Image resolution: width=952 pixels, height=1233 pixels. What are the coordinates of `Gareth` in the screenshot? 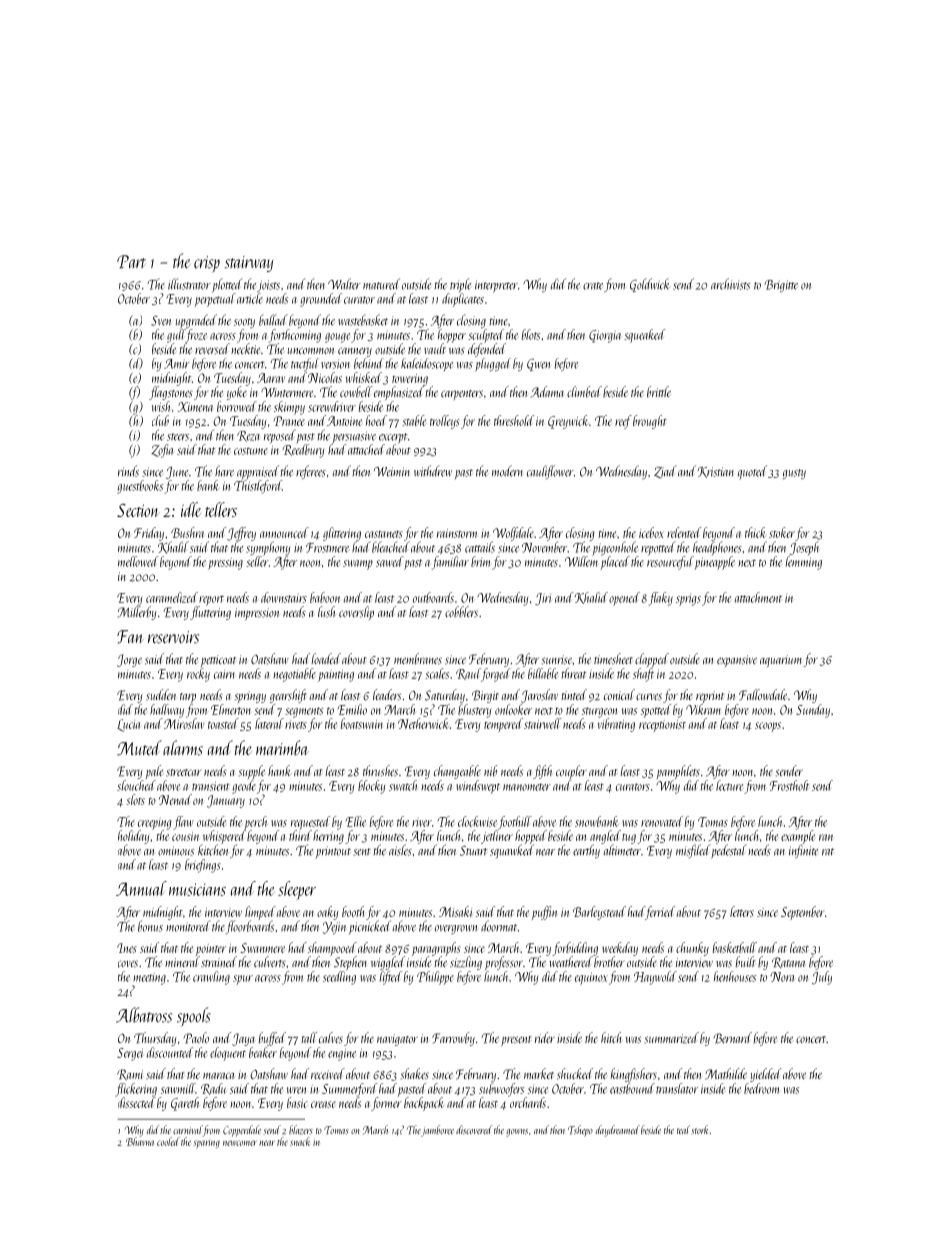 It's located at (185, 1104).
